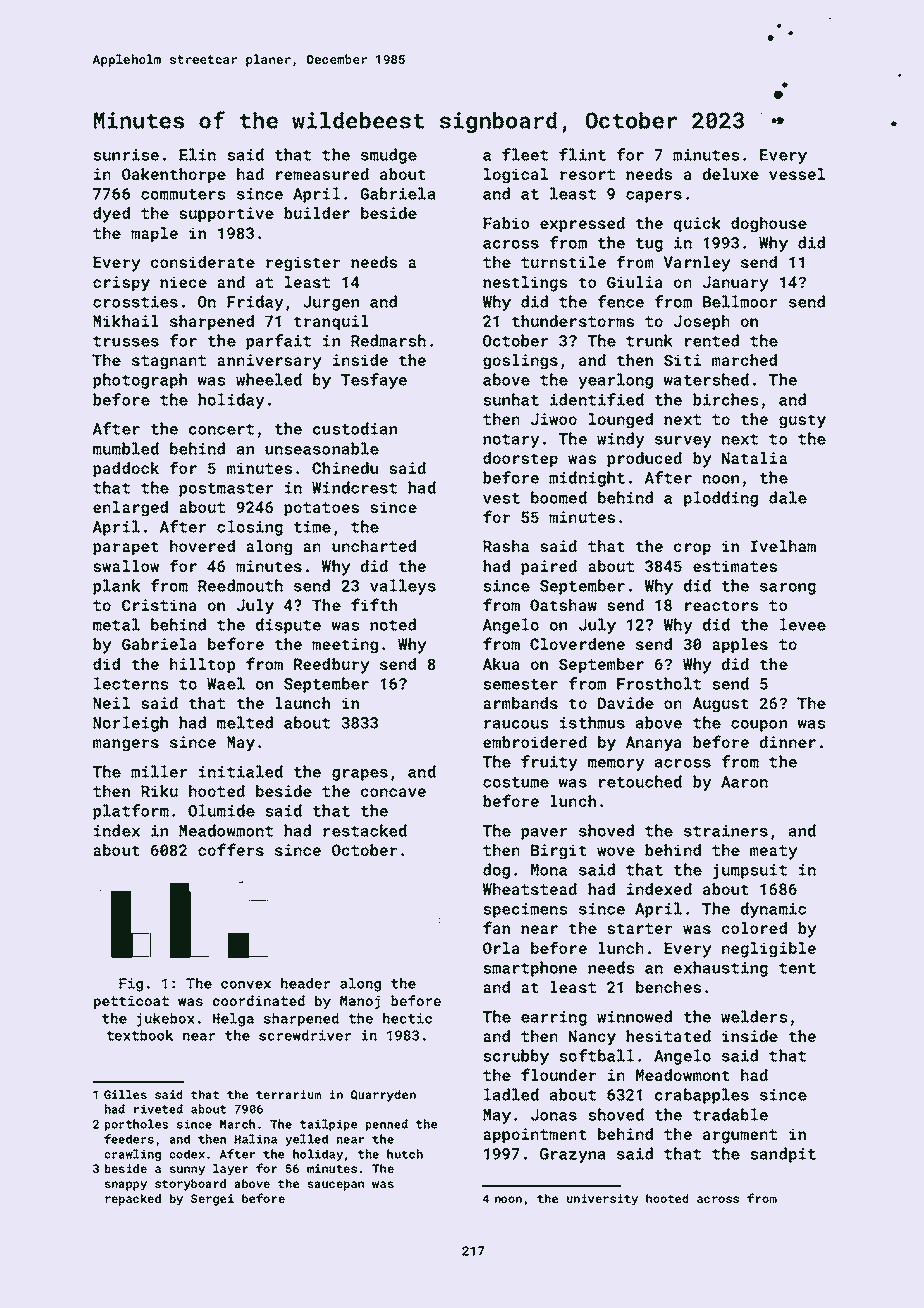 The width and height of the screenshot is (924, 1308). Describe the element at coordinates (754, 928) in the screenshot. I see `colored` at that location.
